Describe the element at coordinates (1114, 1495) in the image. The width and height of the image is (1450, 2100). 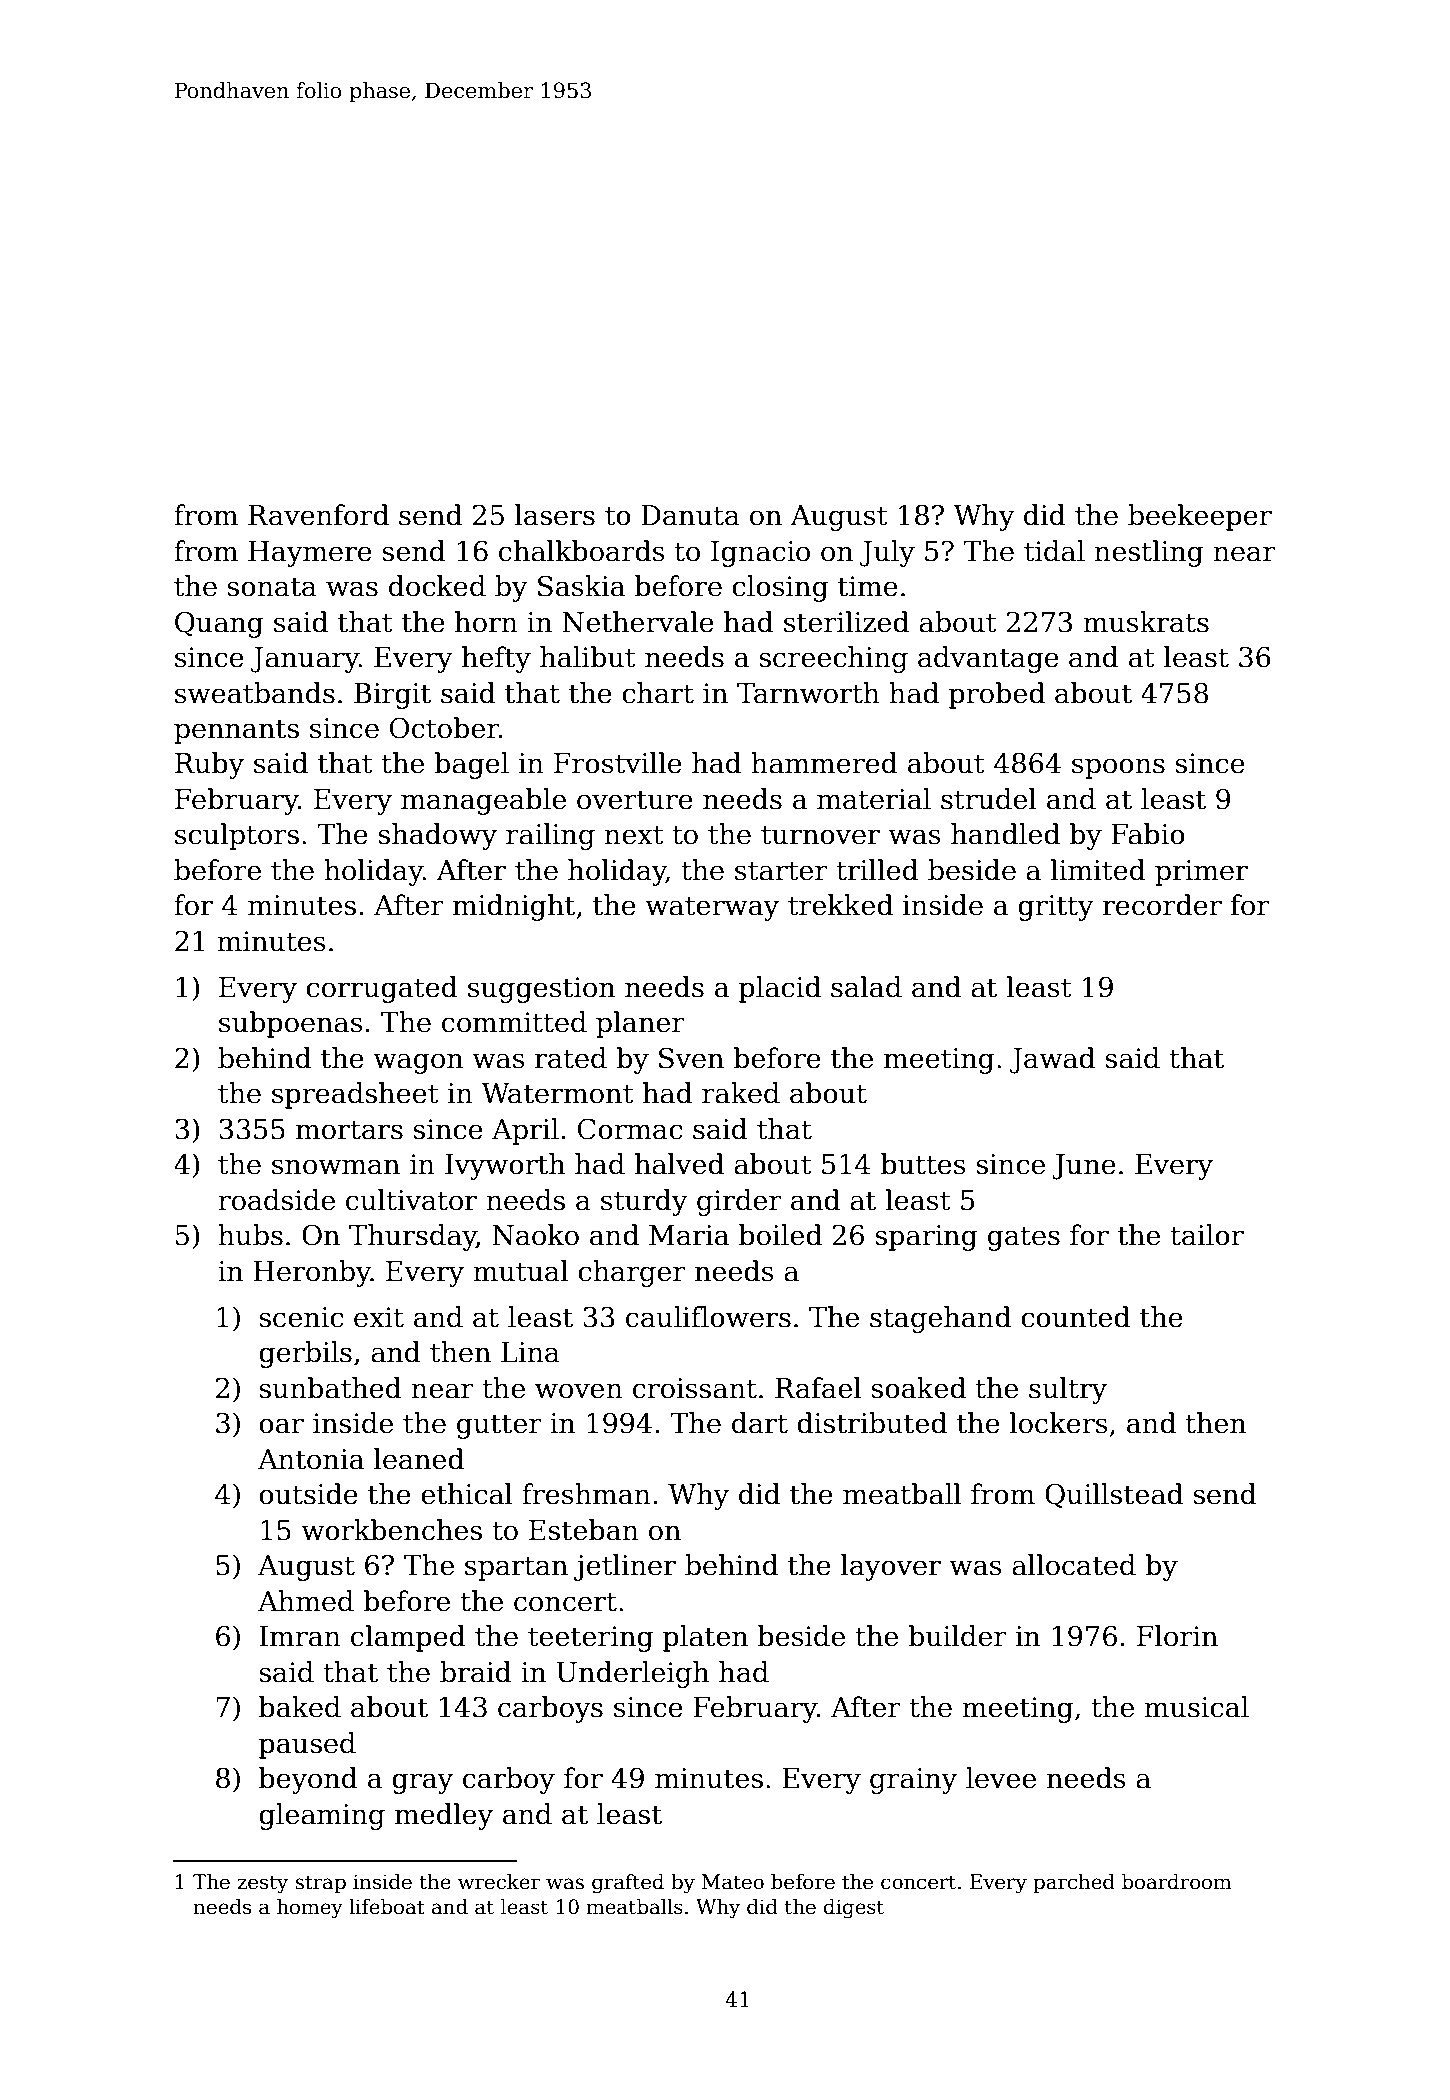
I see `Quillstead` at that location.
